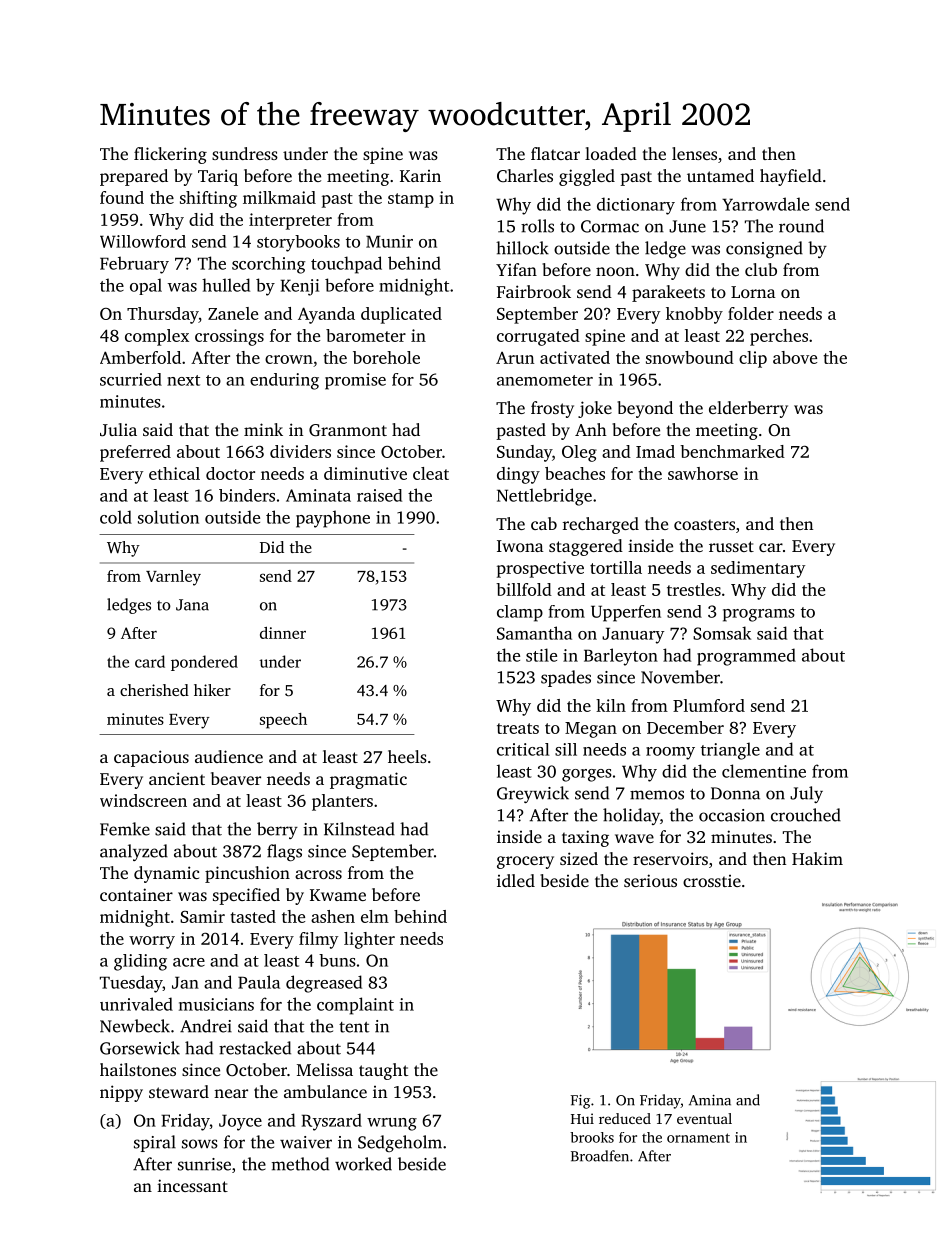  Describe the element at coordinates (206, 1026) in the screenshot. I see `Andrei` at that location.
